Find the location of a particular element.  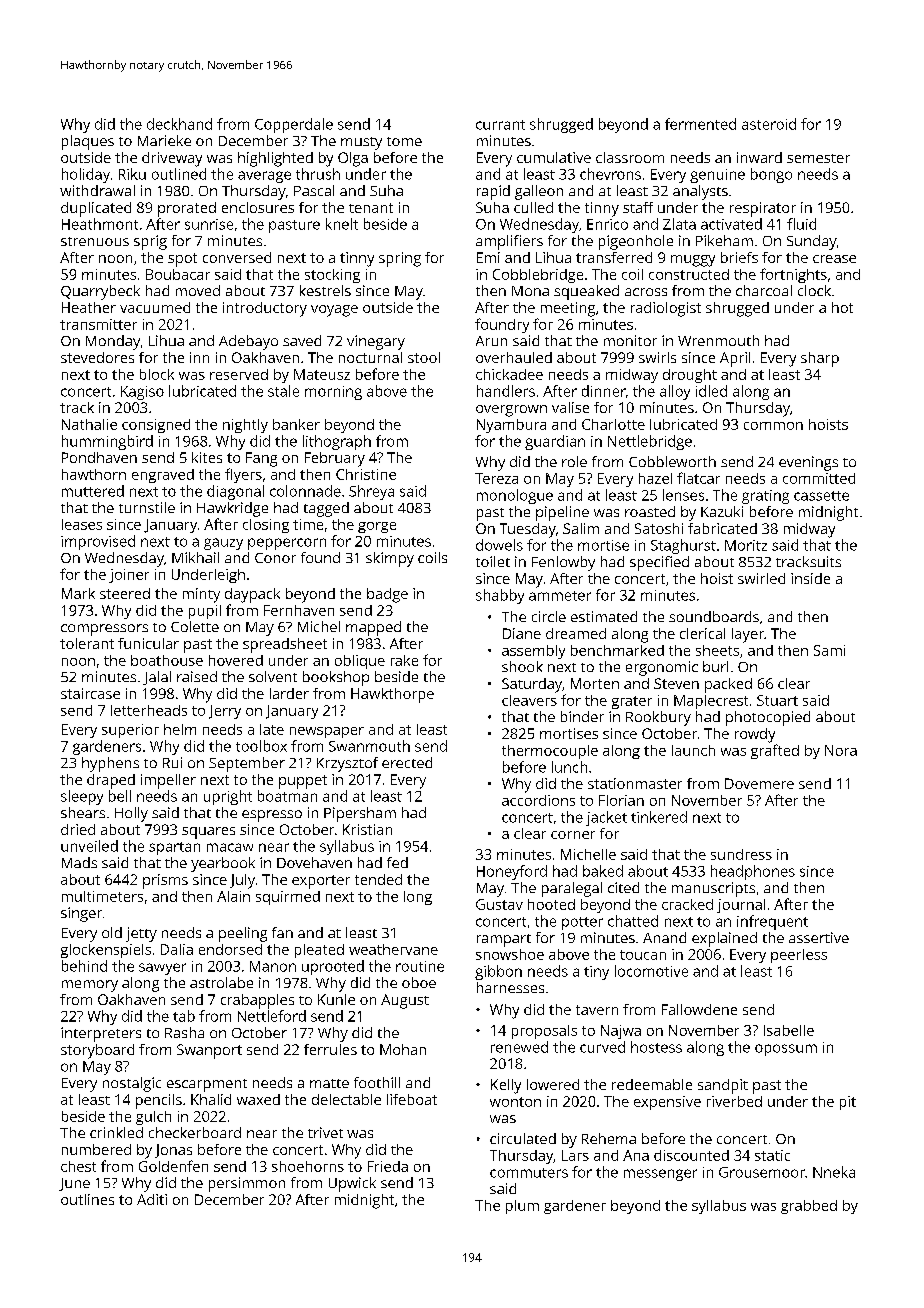

Manon is located at coordinates (273, 966).
